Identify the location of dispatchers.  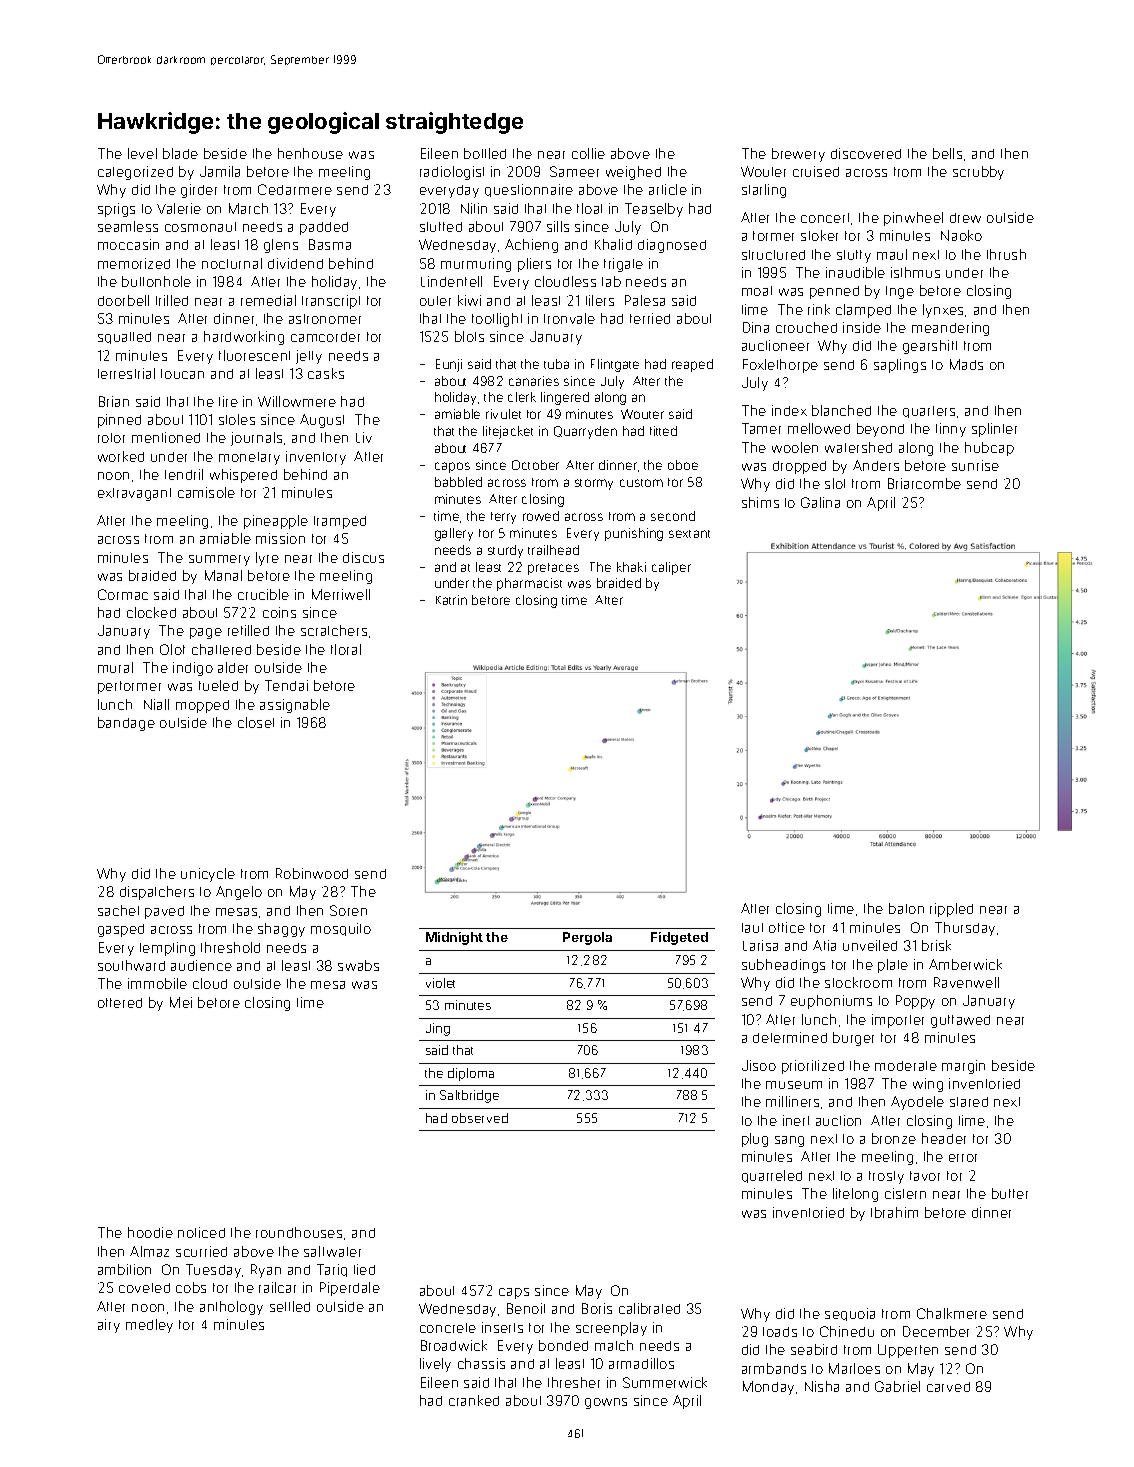
(157, 893).
